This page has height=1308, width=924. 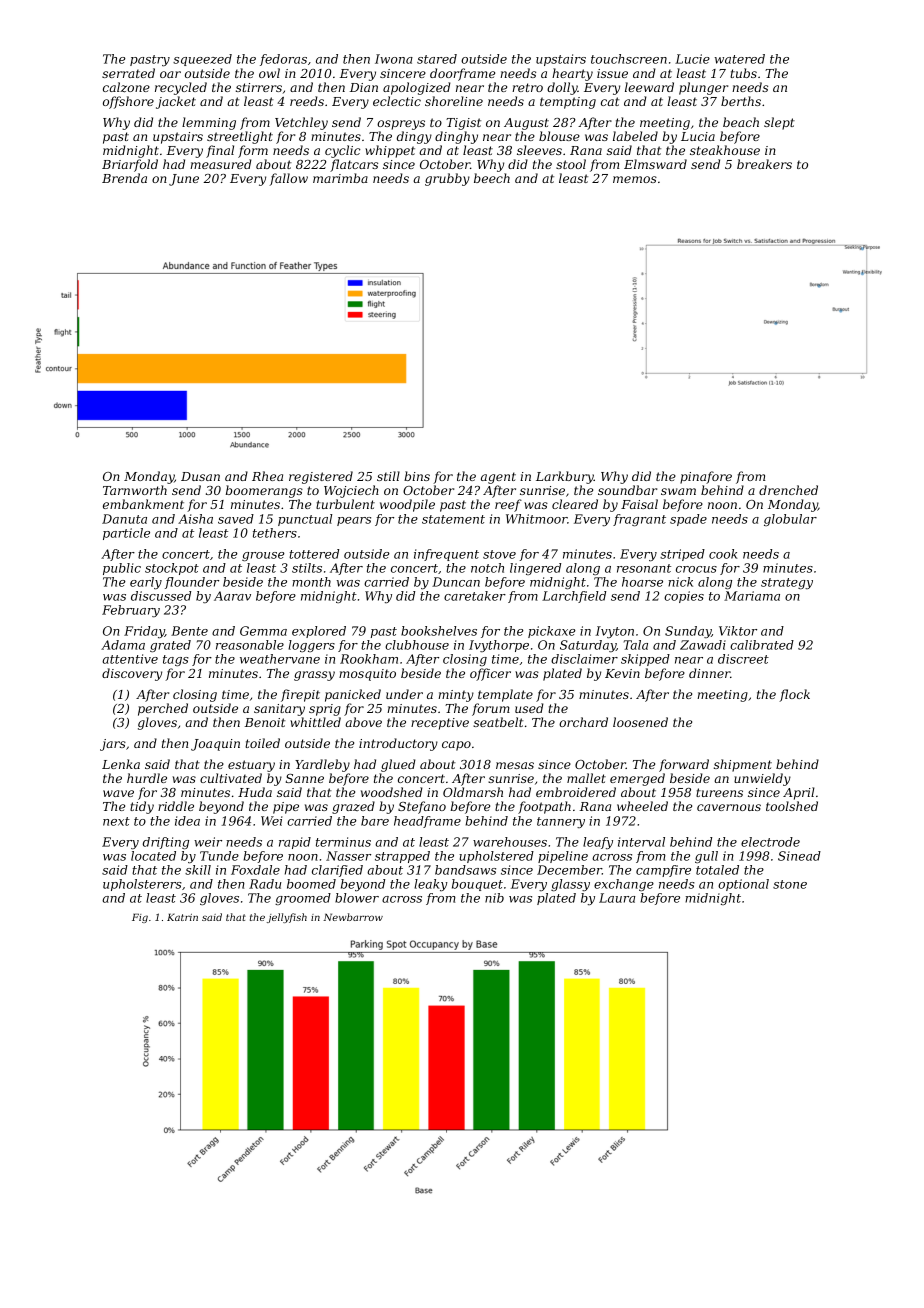 What do you see at coordinates (417, 476) in the page?
I see `bins` at bounding box center [417, 476].
